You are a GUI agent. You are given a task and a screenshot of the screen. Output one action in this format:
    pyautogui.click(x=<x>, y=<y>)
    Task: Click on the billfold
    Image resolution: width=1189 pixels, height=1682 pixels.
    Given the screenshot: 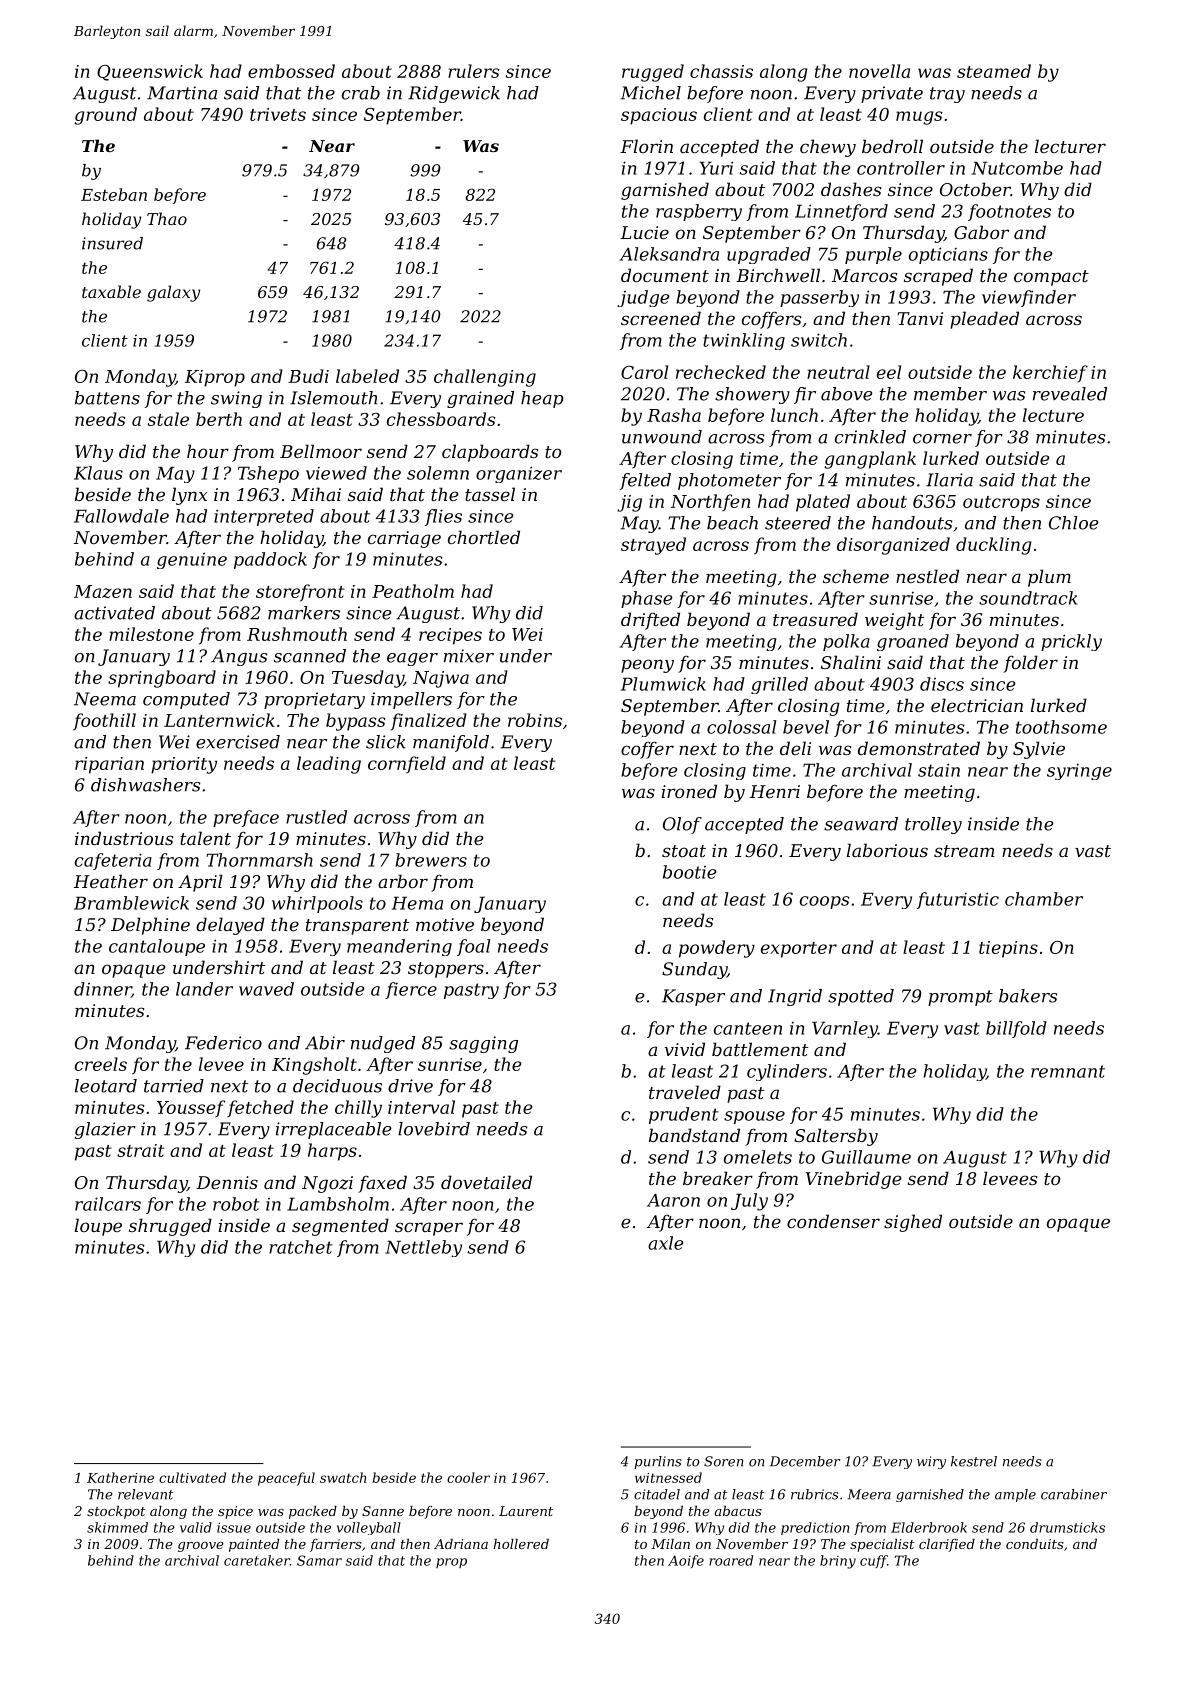 What is the action you would take?
    pyautogui.click(x=1016, y=1029)
